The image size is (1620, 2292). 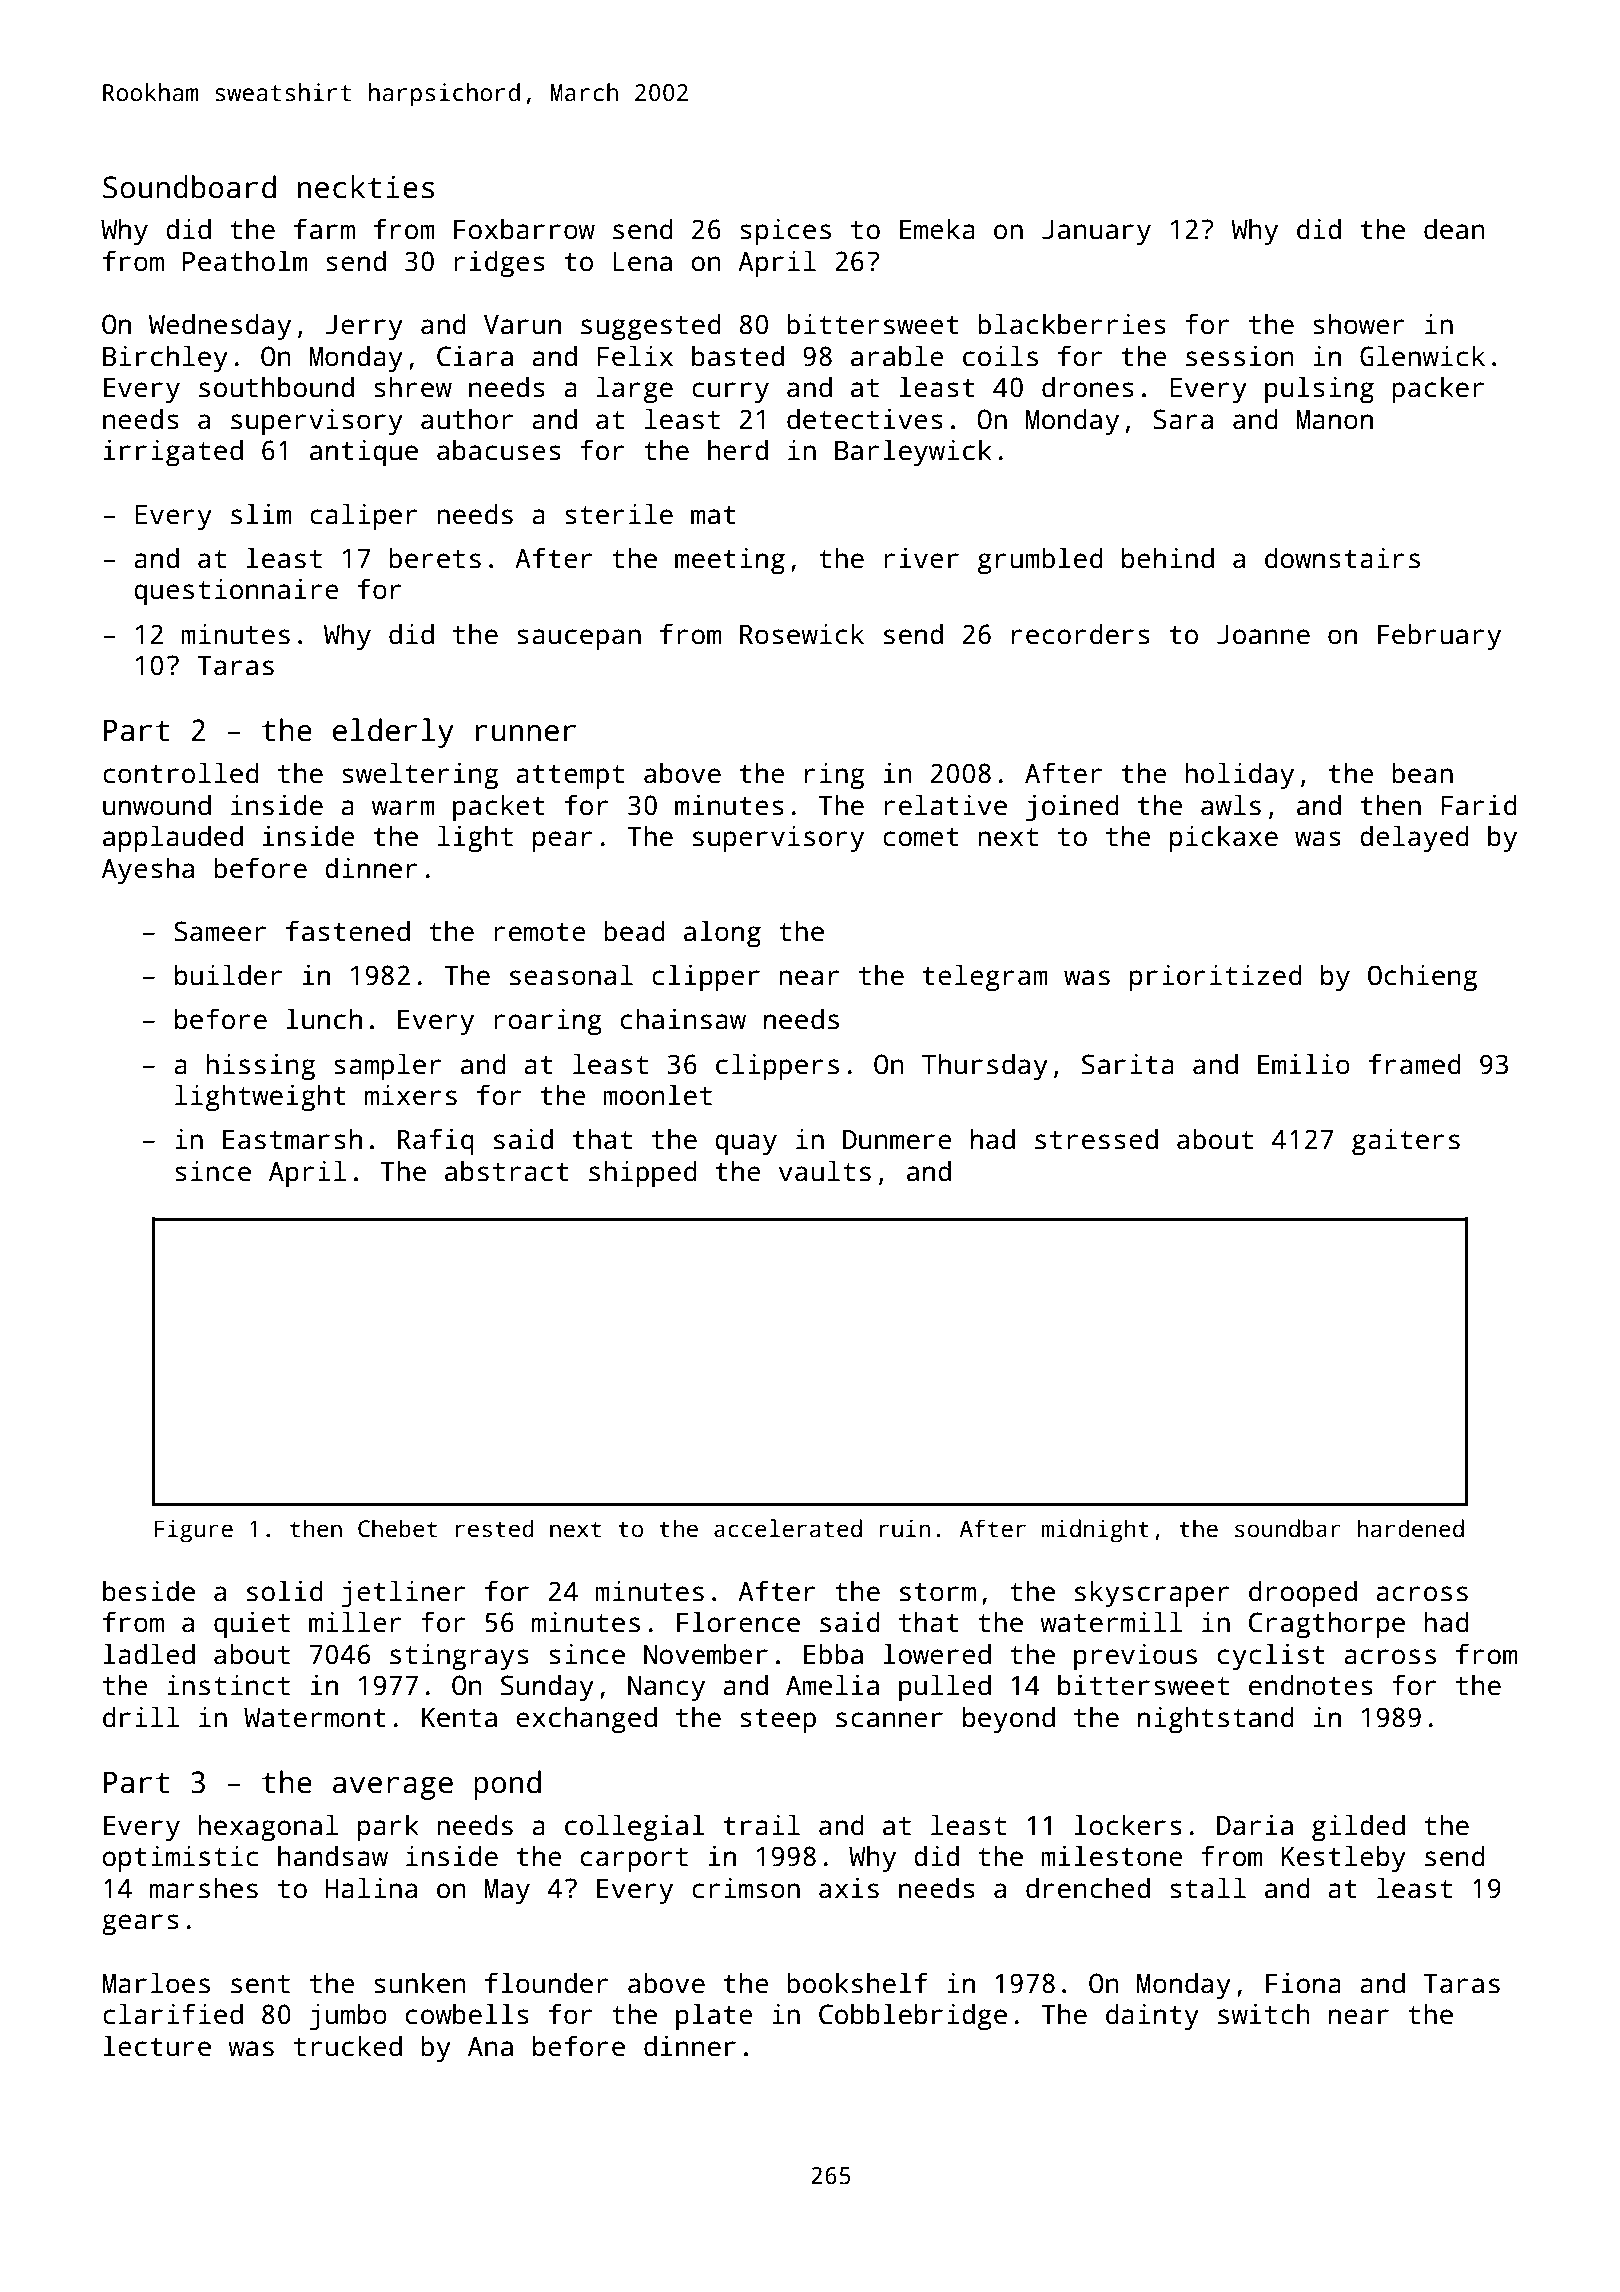 I want to click on neckties, so click(x=366, y=187).
